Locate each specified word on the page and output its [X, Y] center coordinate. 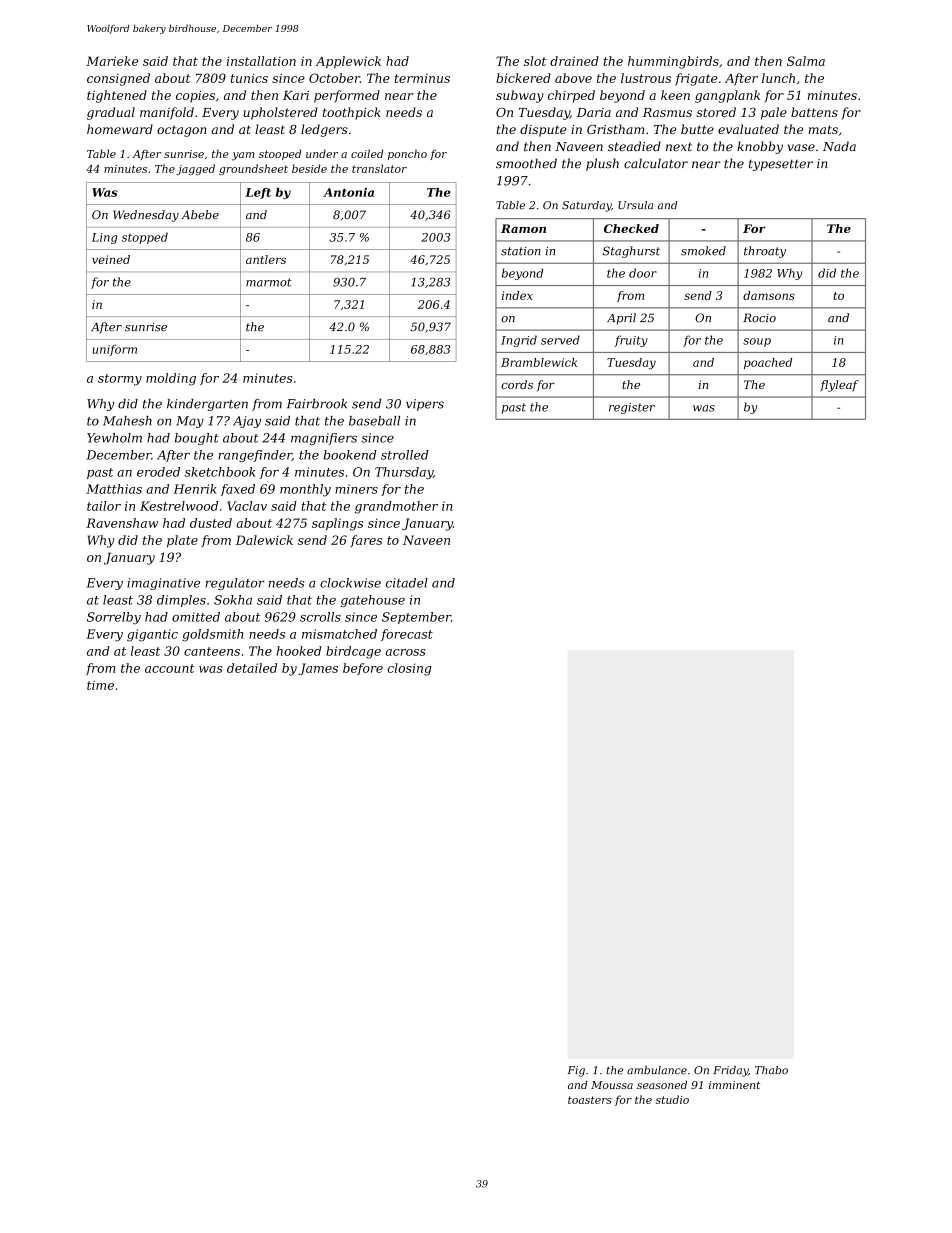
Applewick [348, 62]
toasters [590, 1100]
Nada [839, 146]
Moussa [612, 1085]
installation [261, 61]
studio [672, 1099]
